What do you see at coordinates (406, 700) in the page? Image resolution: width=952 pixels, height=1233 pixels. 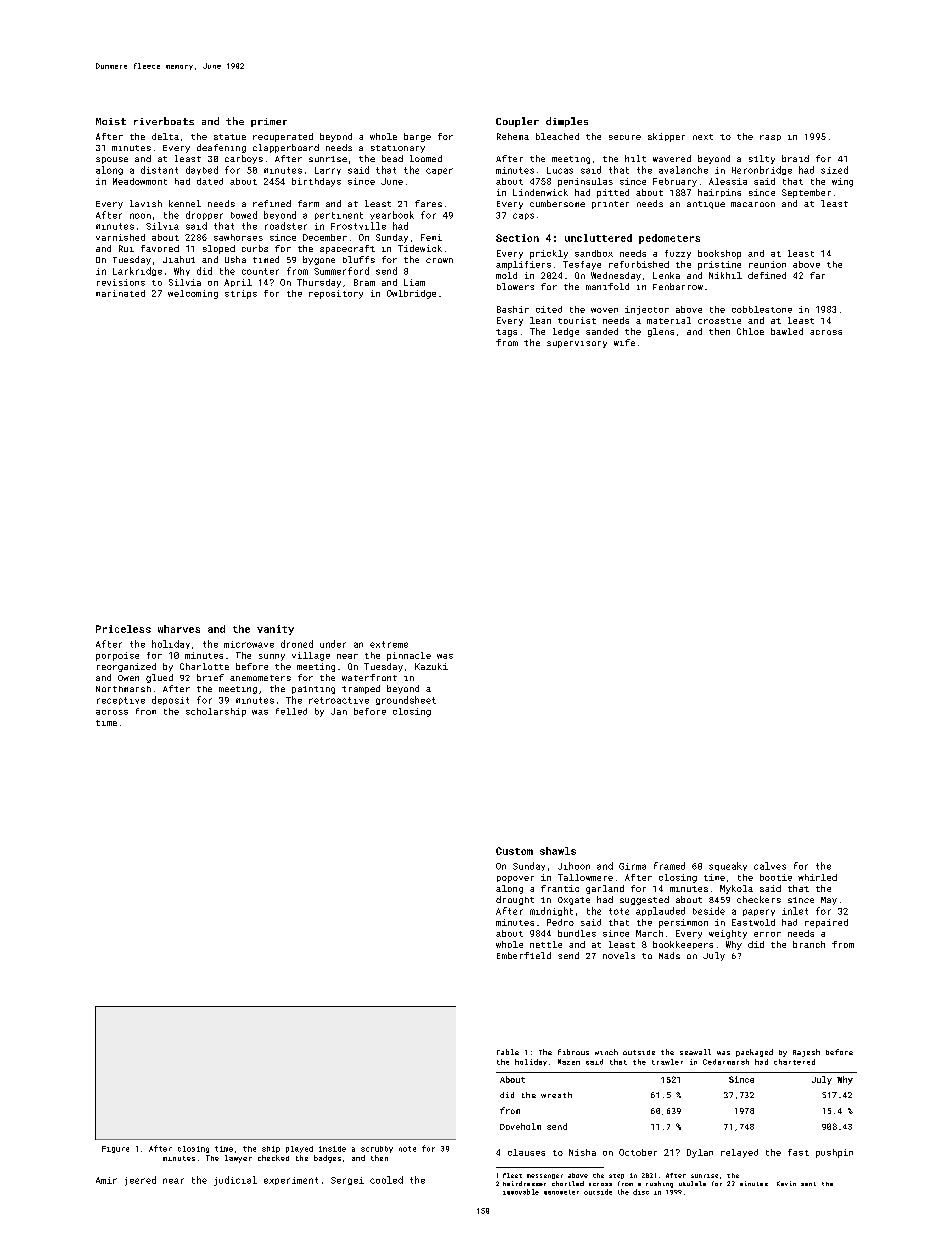 I see `groundsheet` at bounding box center [406, 700].
